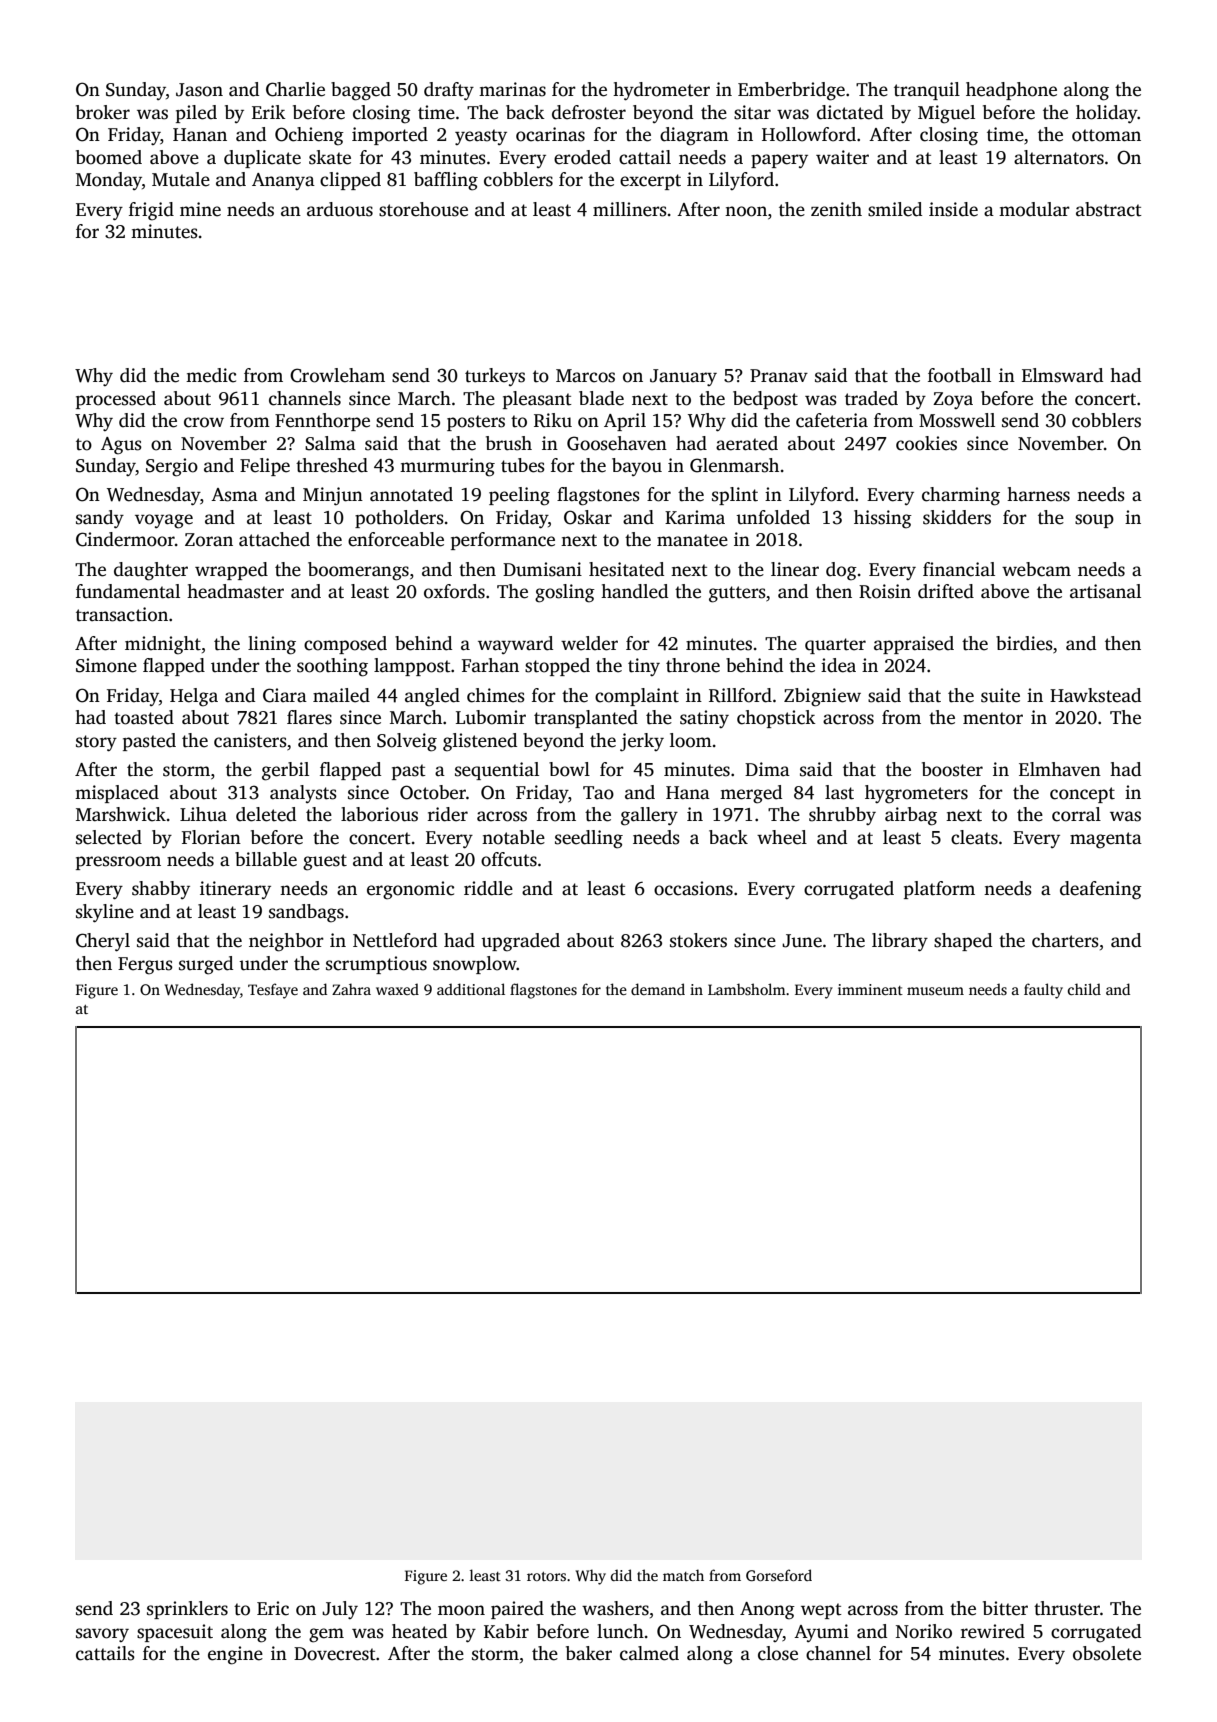 This page has height=1722, width=1217. What do you see at coordinates (333, 496) in the page?
I see `Minjun` at bounding box center [333, 496].
